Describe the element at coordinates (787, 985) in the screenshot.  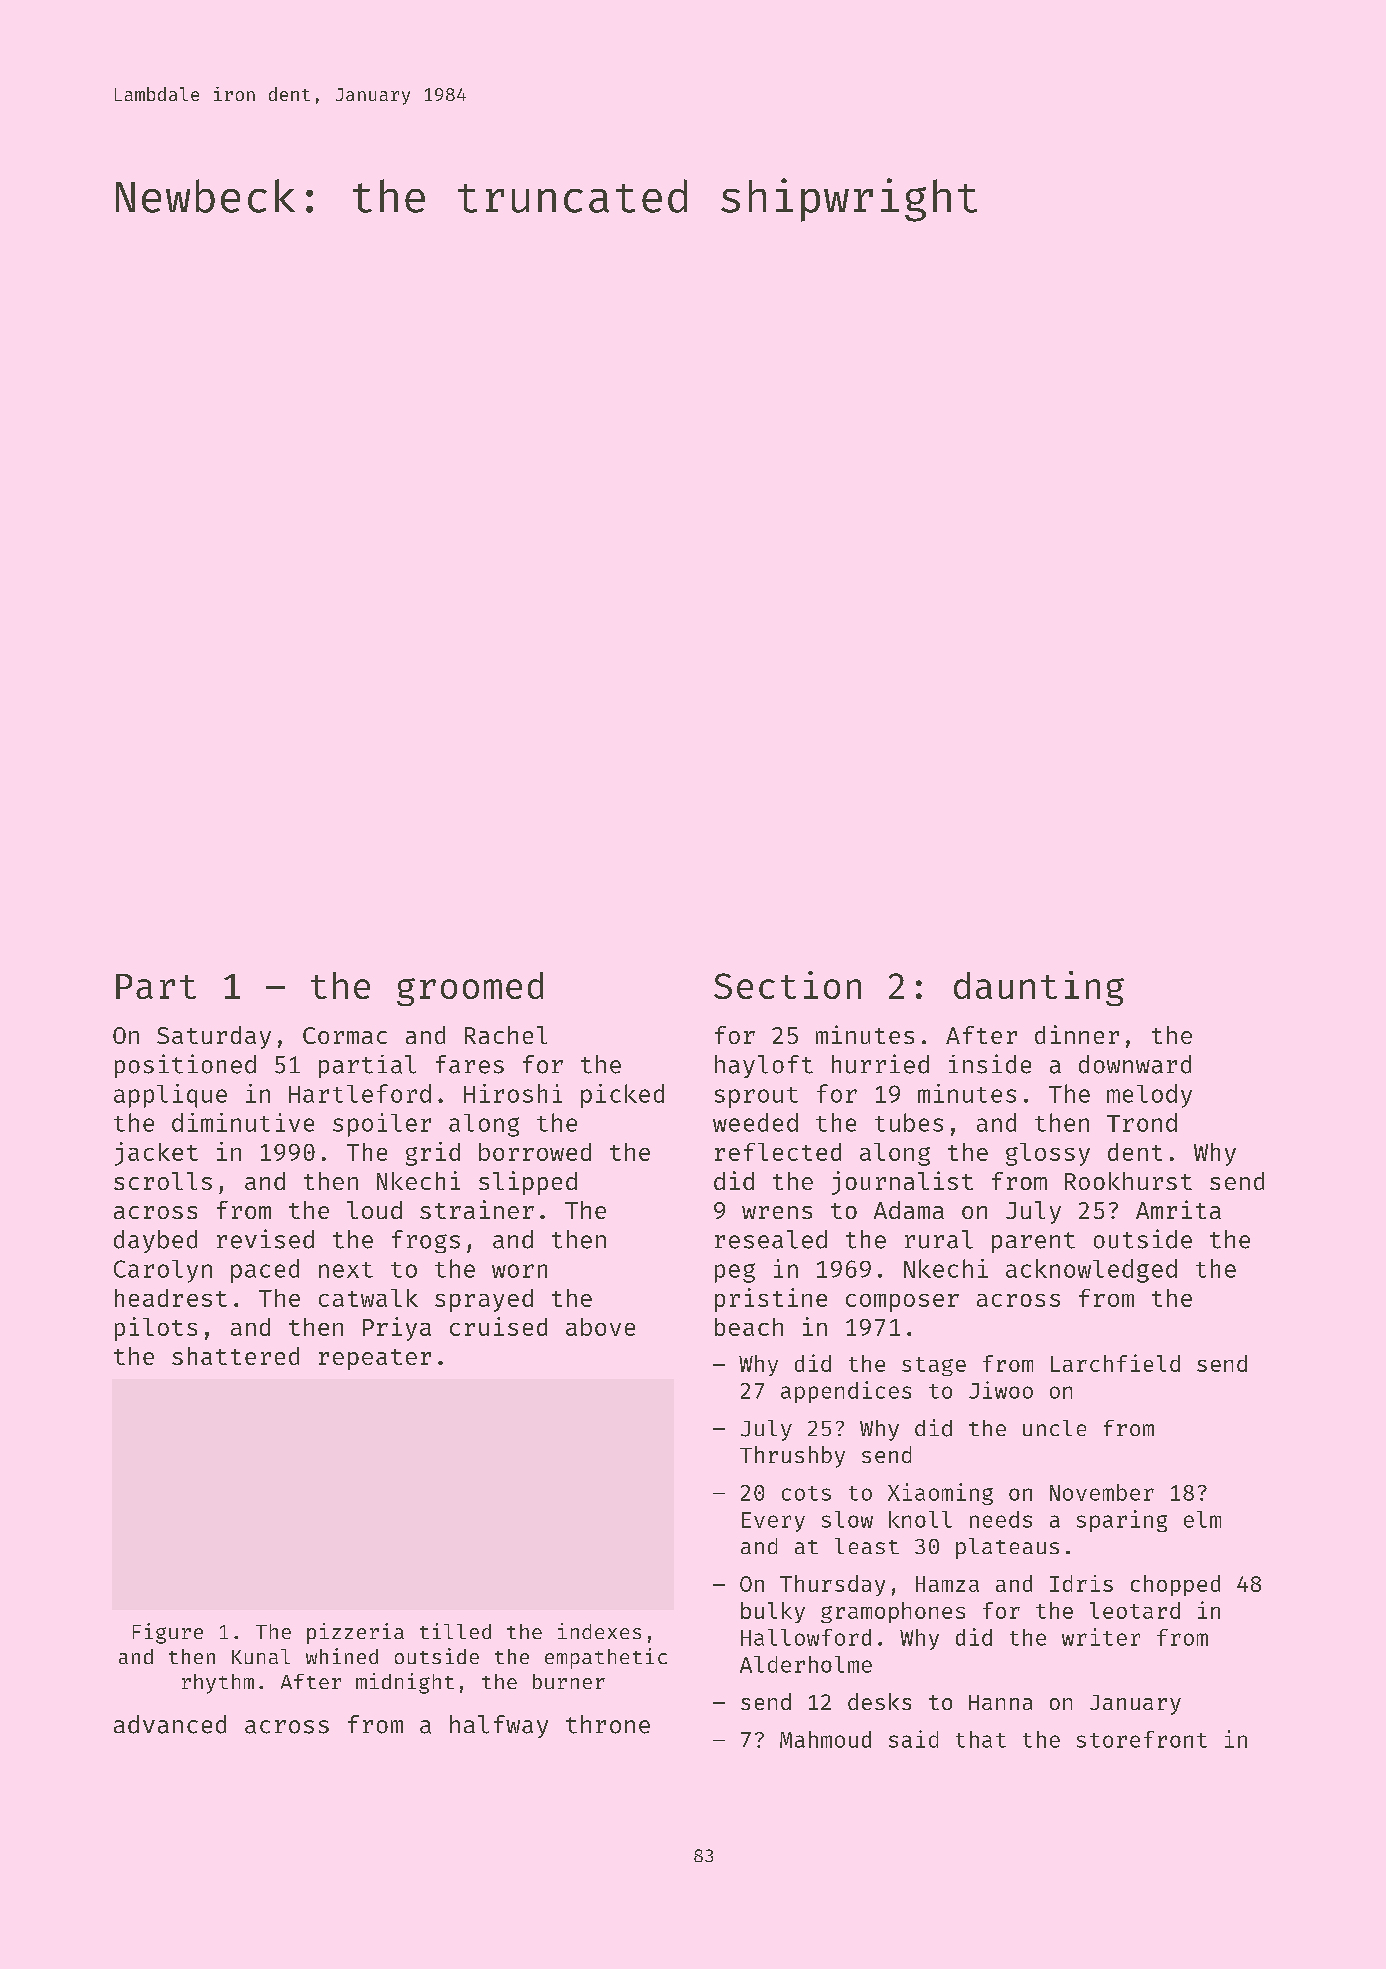
I see `Section` at that location.
